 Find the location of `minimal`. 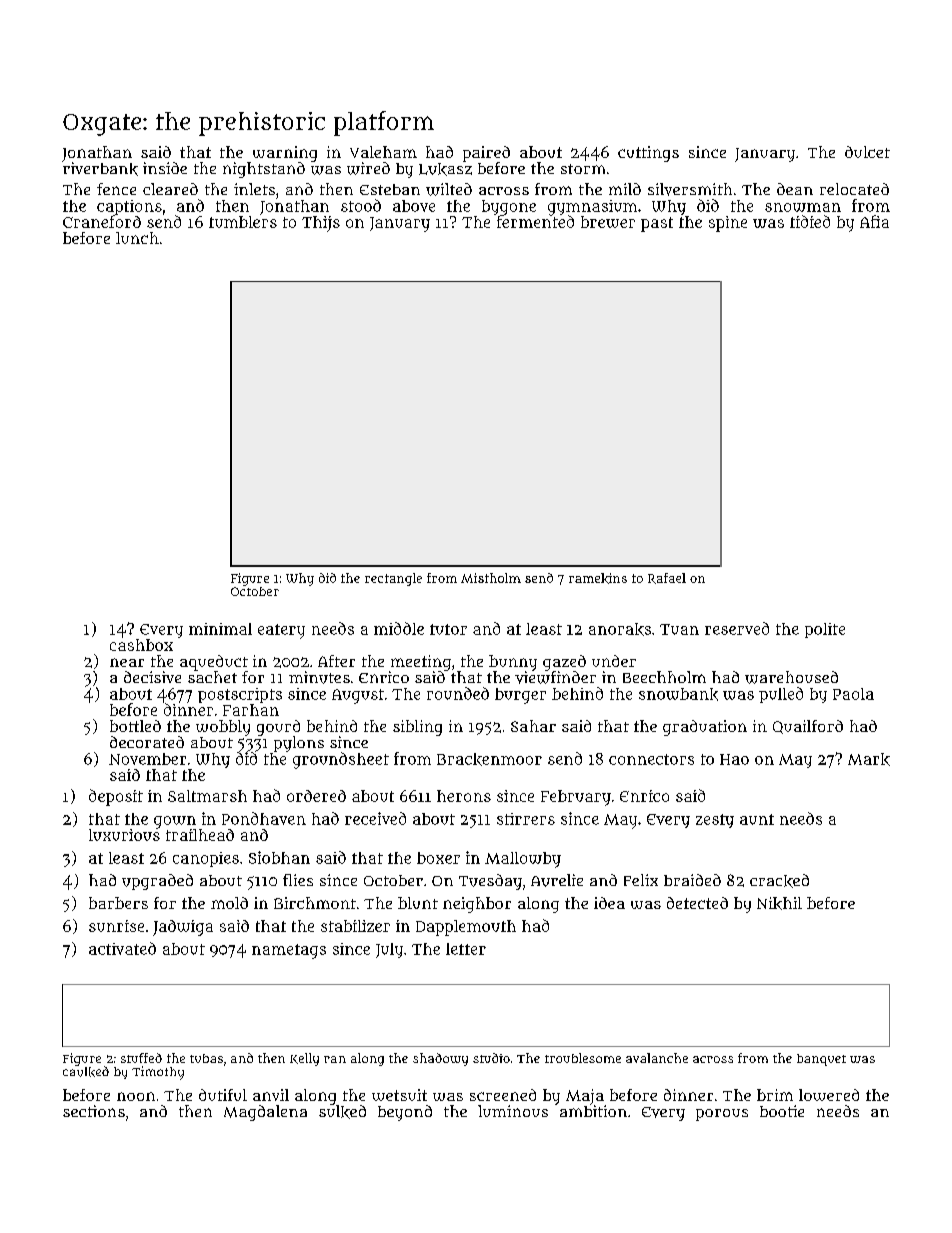

minimal is located at coordinates (220, 629).
